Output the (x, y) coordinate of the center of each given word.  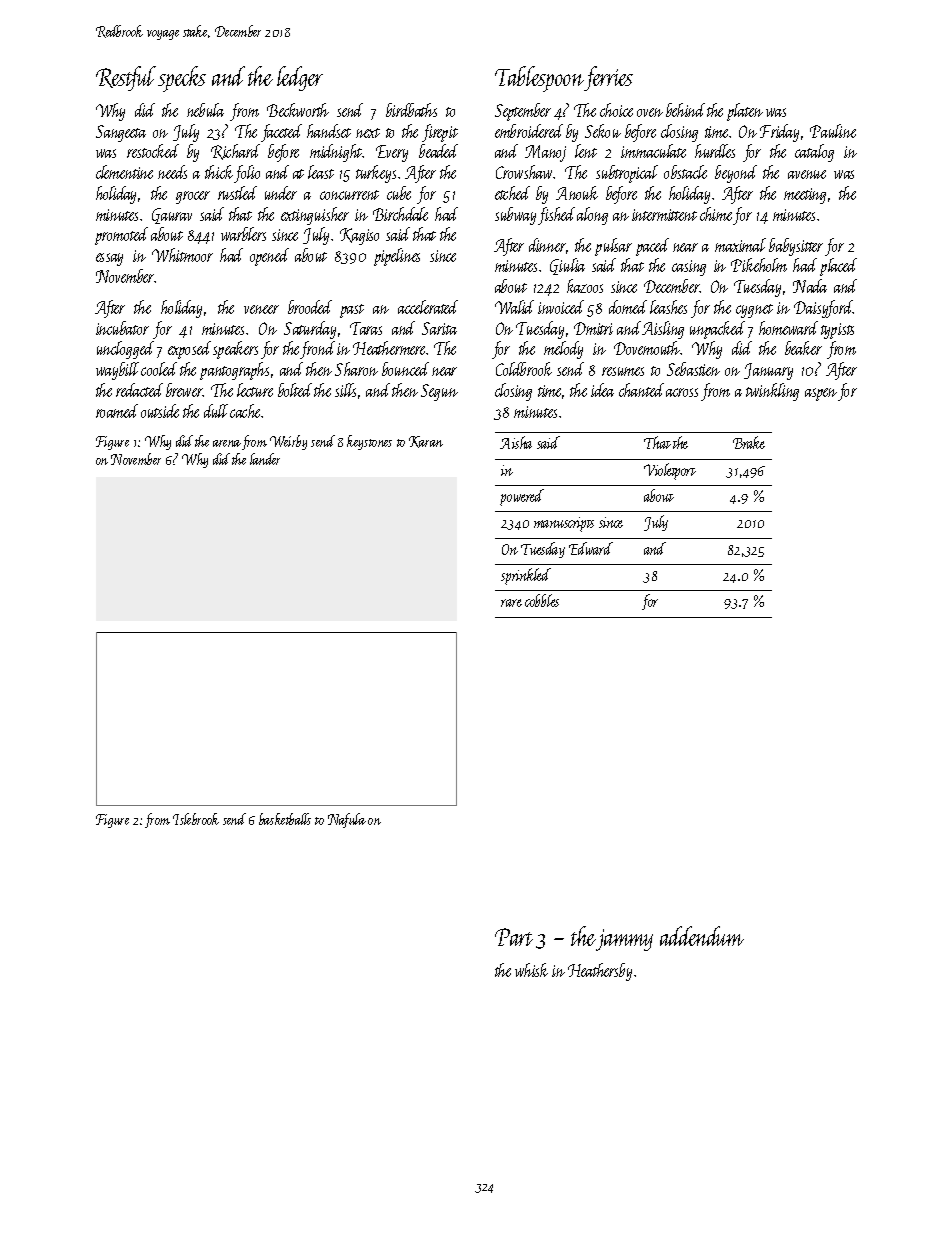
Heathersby (600, 972)
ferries (608, 78)
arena (227, 443)
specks (182, 79)
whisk (531, 970)
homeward (788, 328)
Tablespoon (539, 79)
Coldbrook (524, 369)
